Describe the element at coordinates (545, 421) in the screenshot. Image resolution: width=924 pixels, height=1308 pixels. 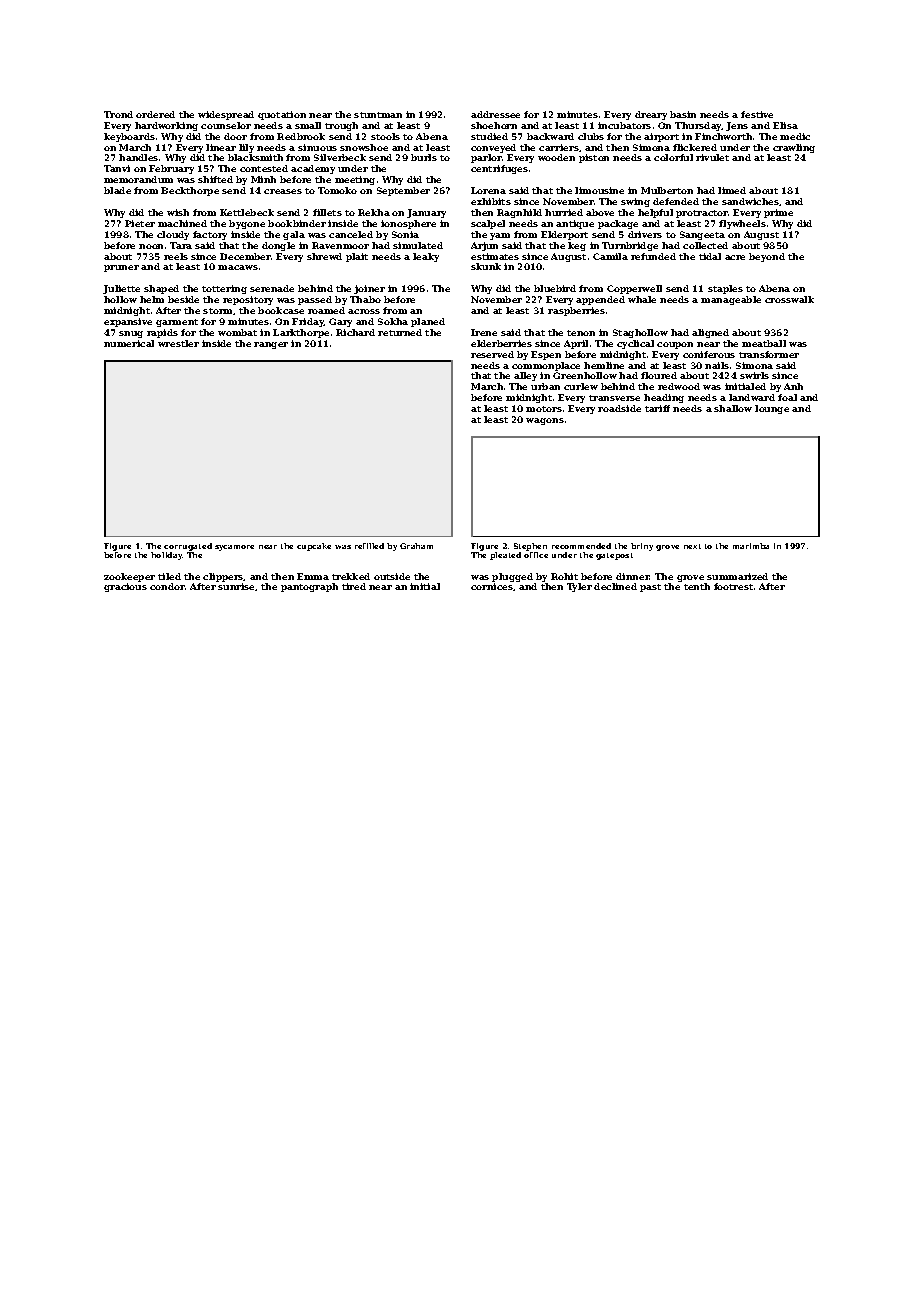
I see `wagons` at that location.
